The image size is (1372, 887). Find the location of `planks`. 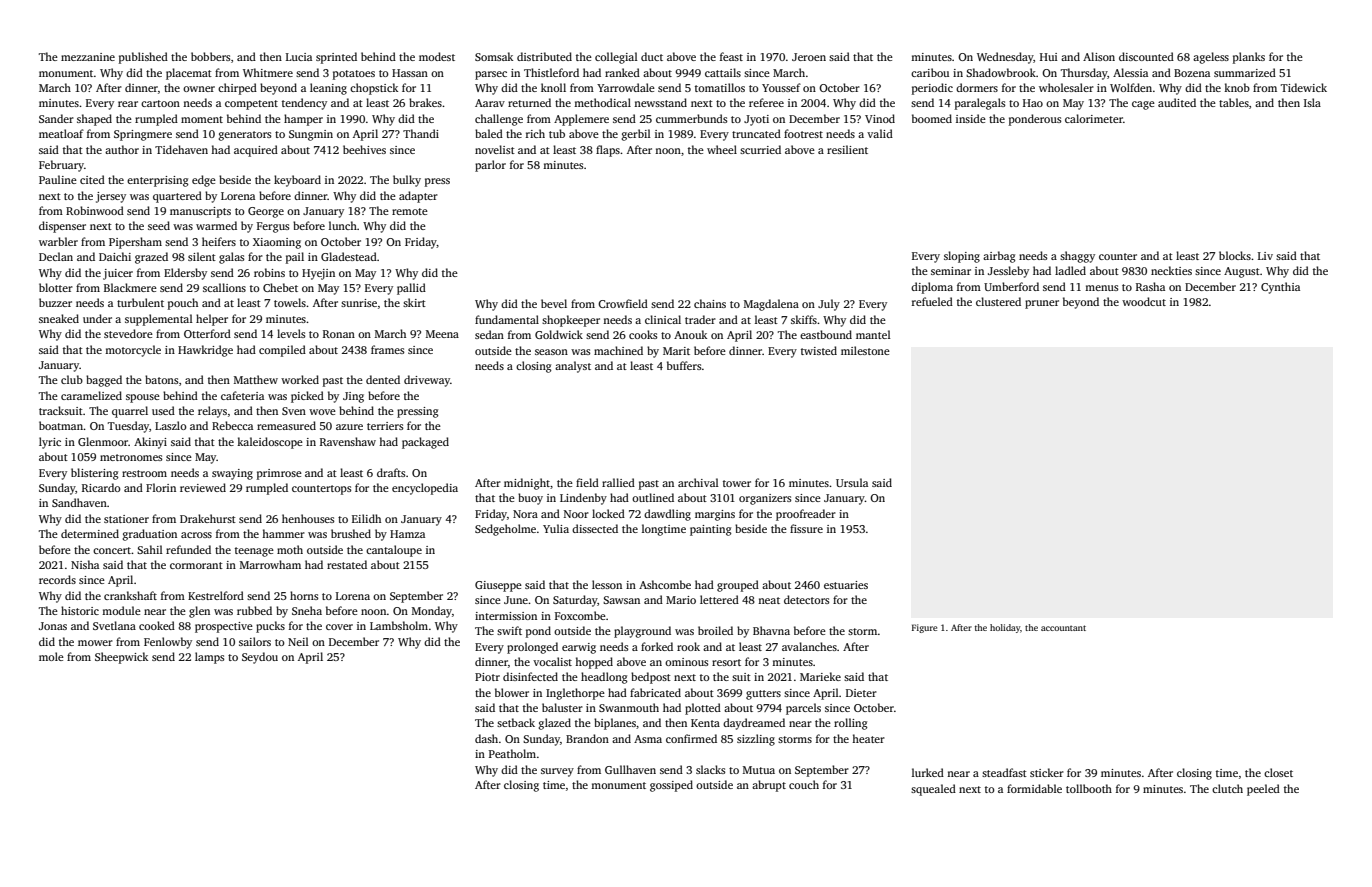

planks is located at coordinates (1249, 58).
